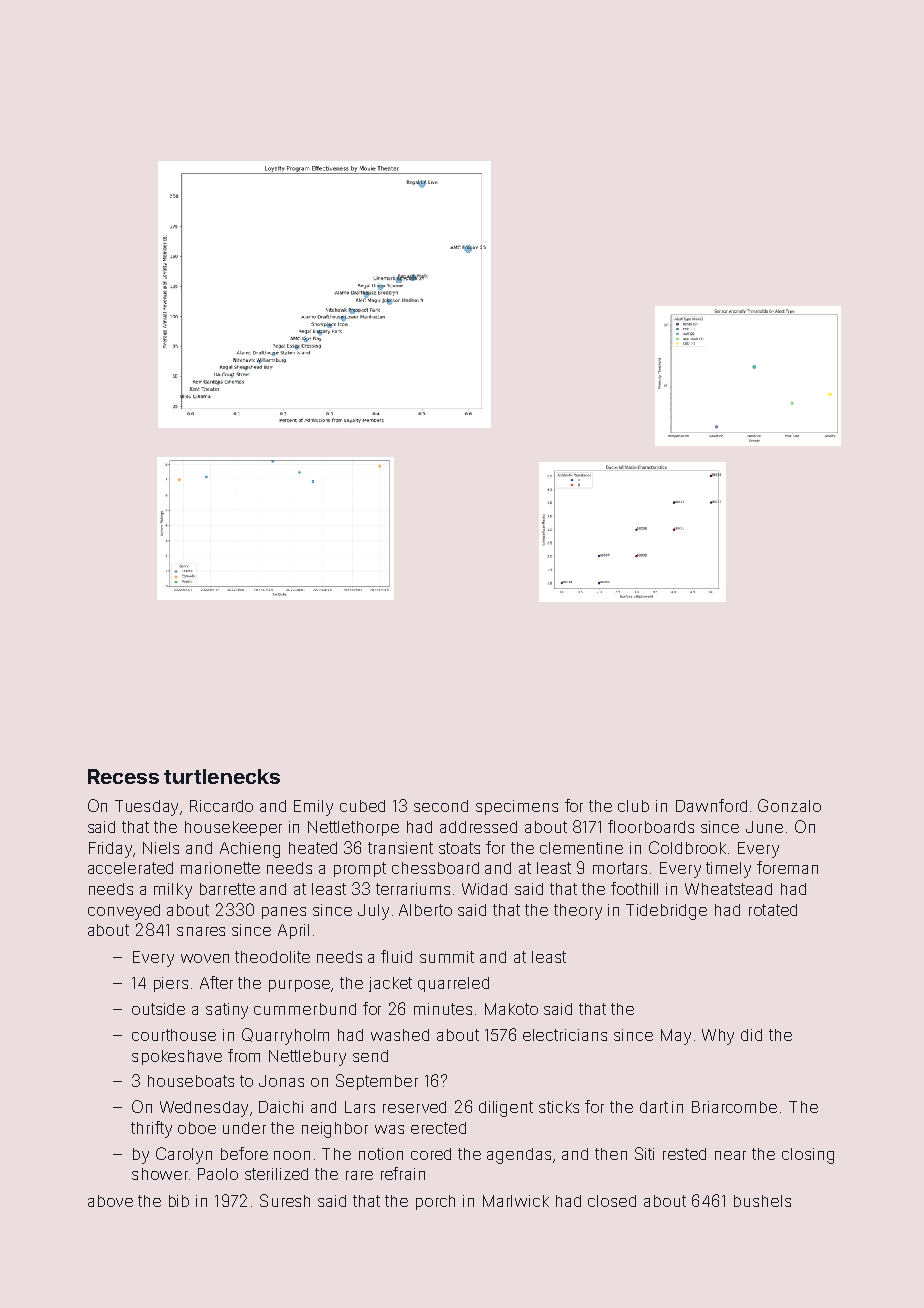 The image size is (924, 1308). What do you see at coordinates (718, 1037) in the screenshot?
I see `Why` at bounding box center [718, 1037].
